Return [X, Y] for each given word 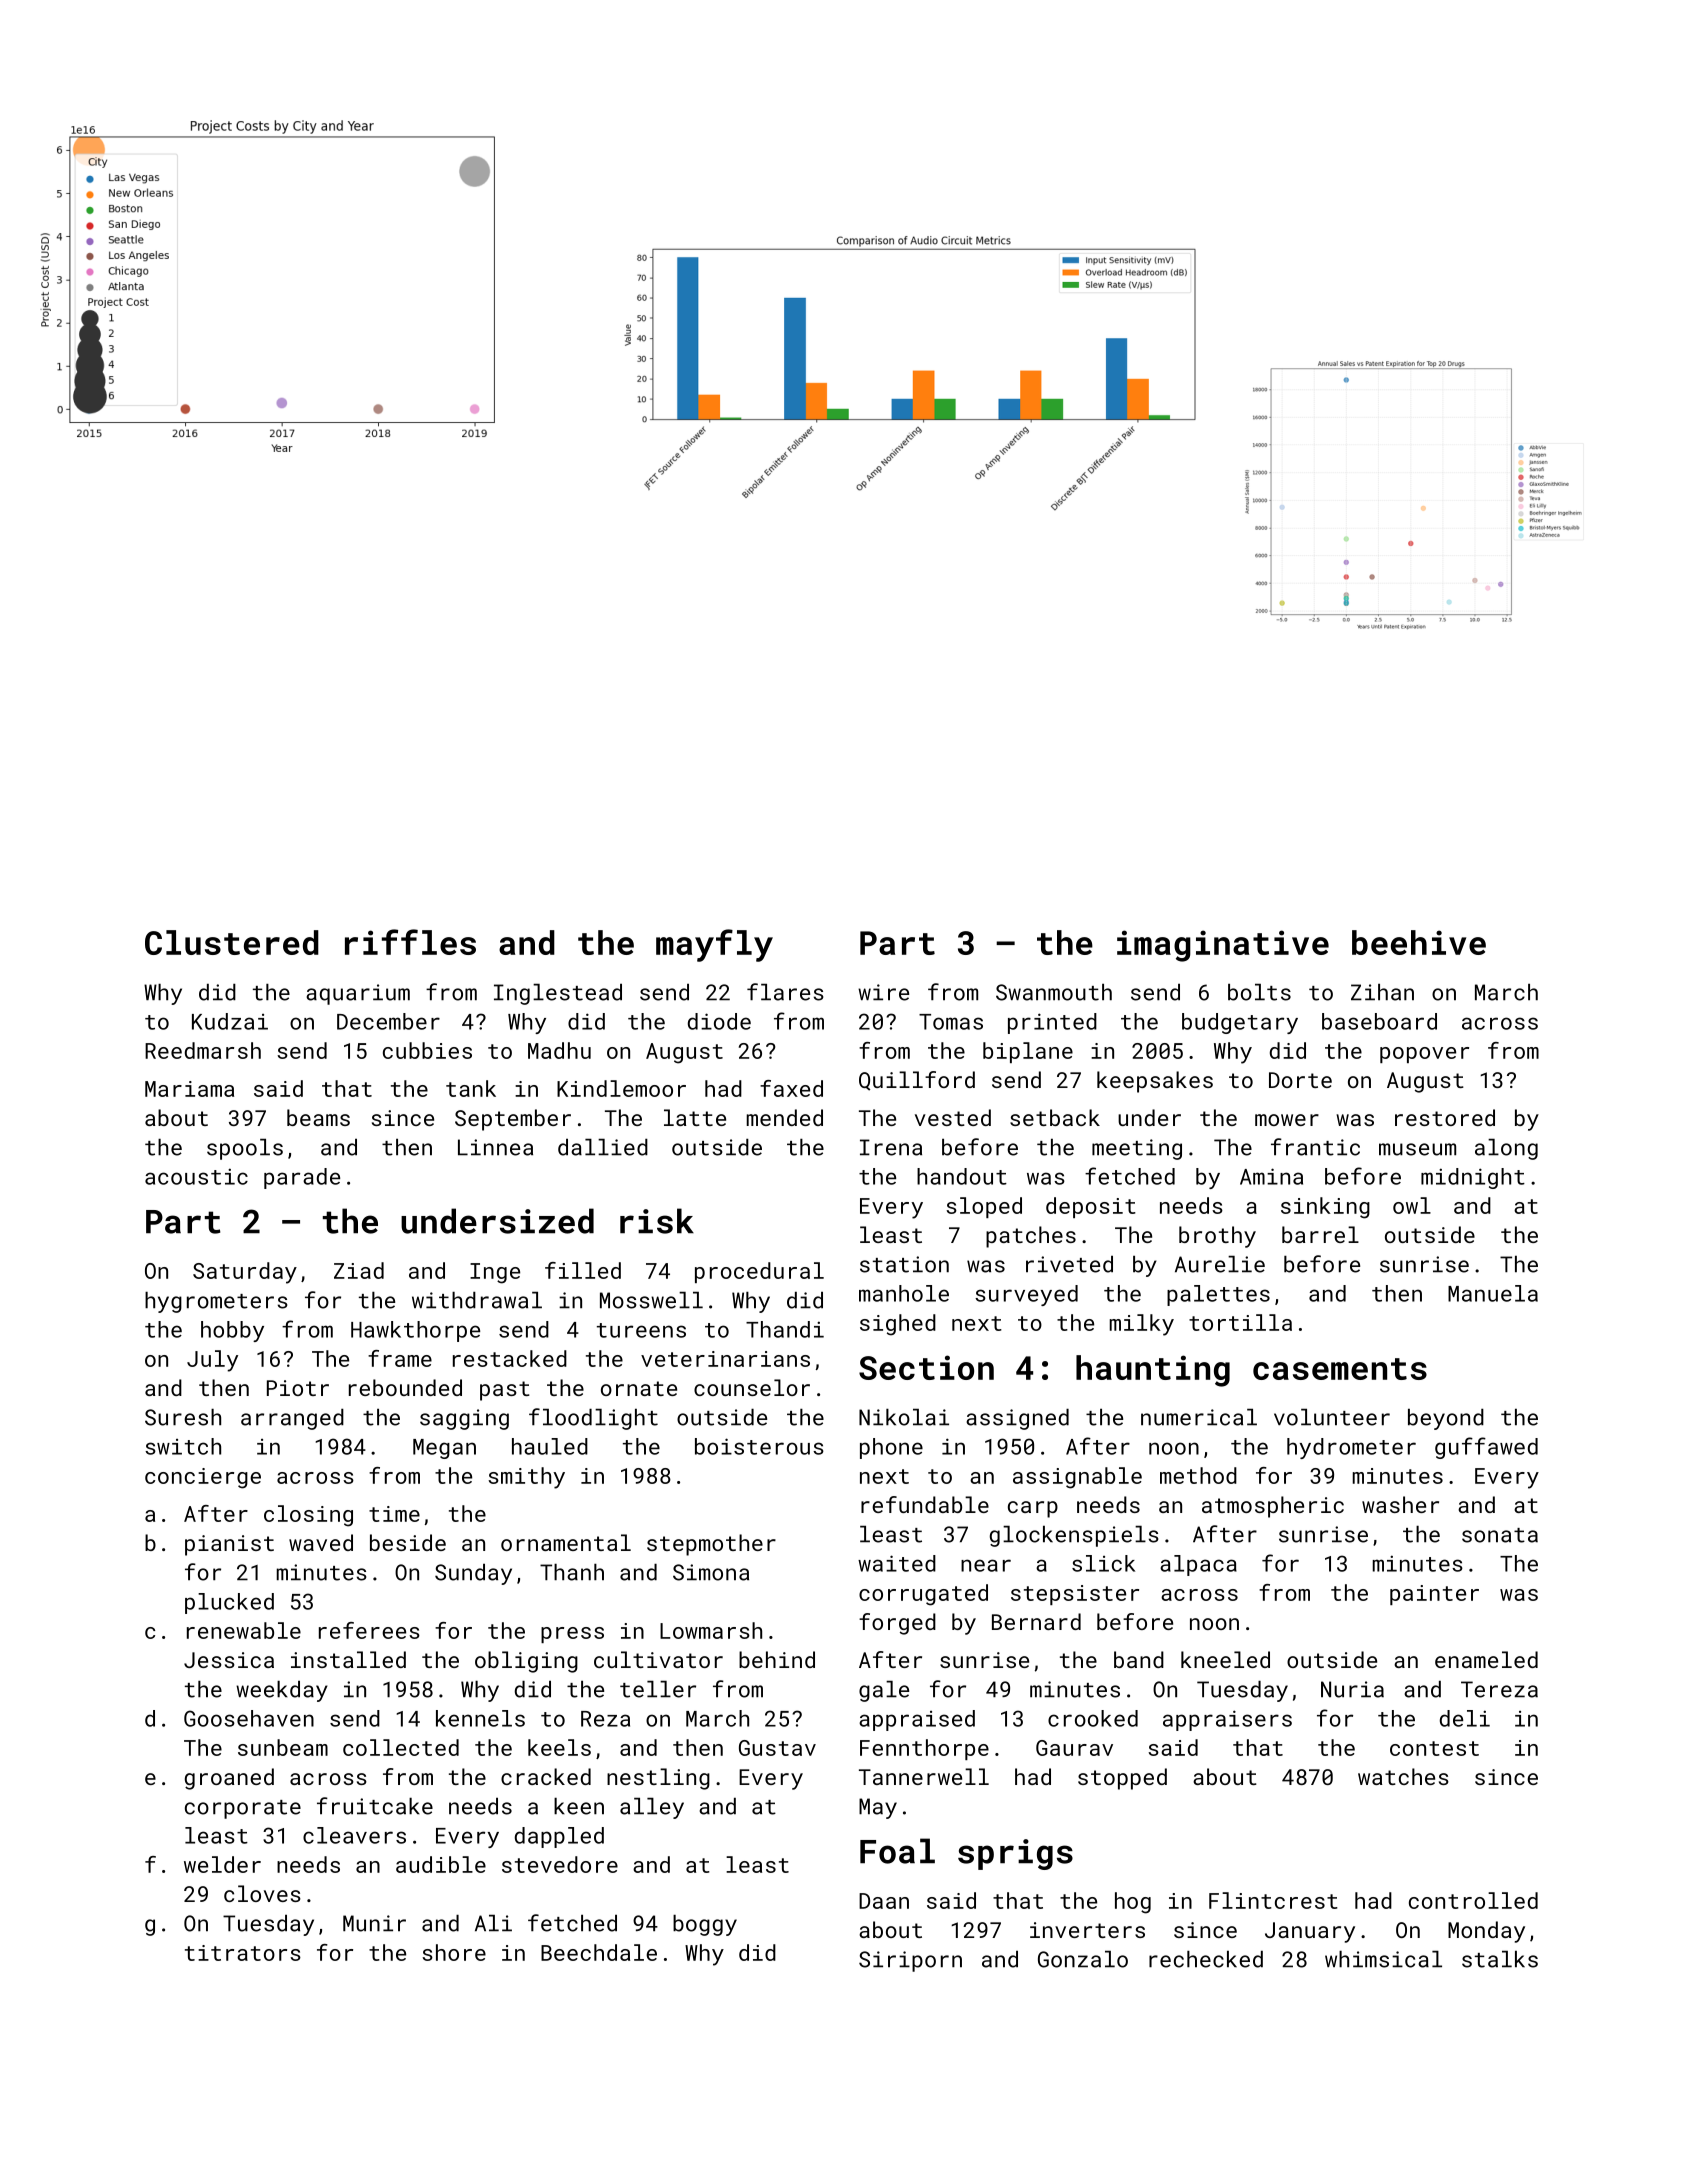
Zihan [1382, 992]
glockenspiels [1074, 1536]
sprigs [1015, 1854]
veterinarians [725, 1359]
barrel [1320, 1234]
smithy [526, 1478]
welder [222, 1864]
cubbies [427, 1050]
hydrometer [1351, 1448]
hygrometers [216, 1302]
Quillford [917, 1081]
